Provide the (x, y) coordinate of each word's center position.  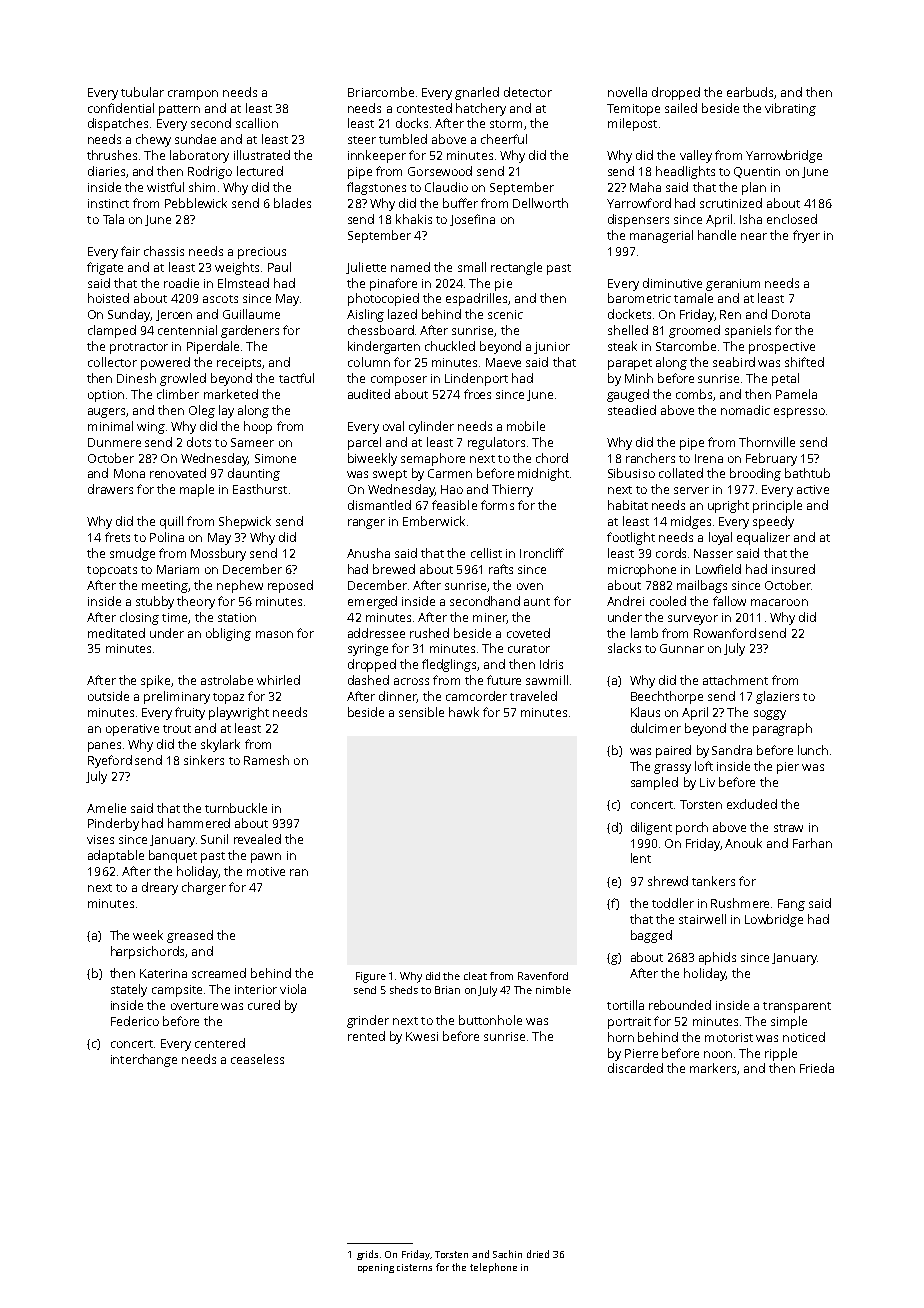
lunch (813, 750)
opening (376, 1268)
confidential (121, 108)
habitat (628, 505)
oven (530, 586)
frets (117, 537)
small (472, 267)
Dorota (791, 314)
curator (529, 649)
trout (177, 729)
